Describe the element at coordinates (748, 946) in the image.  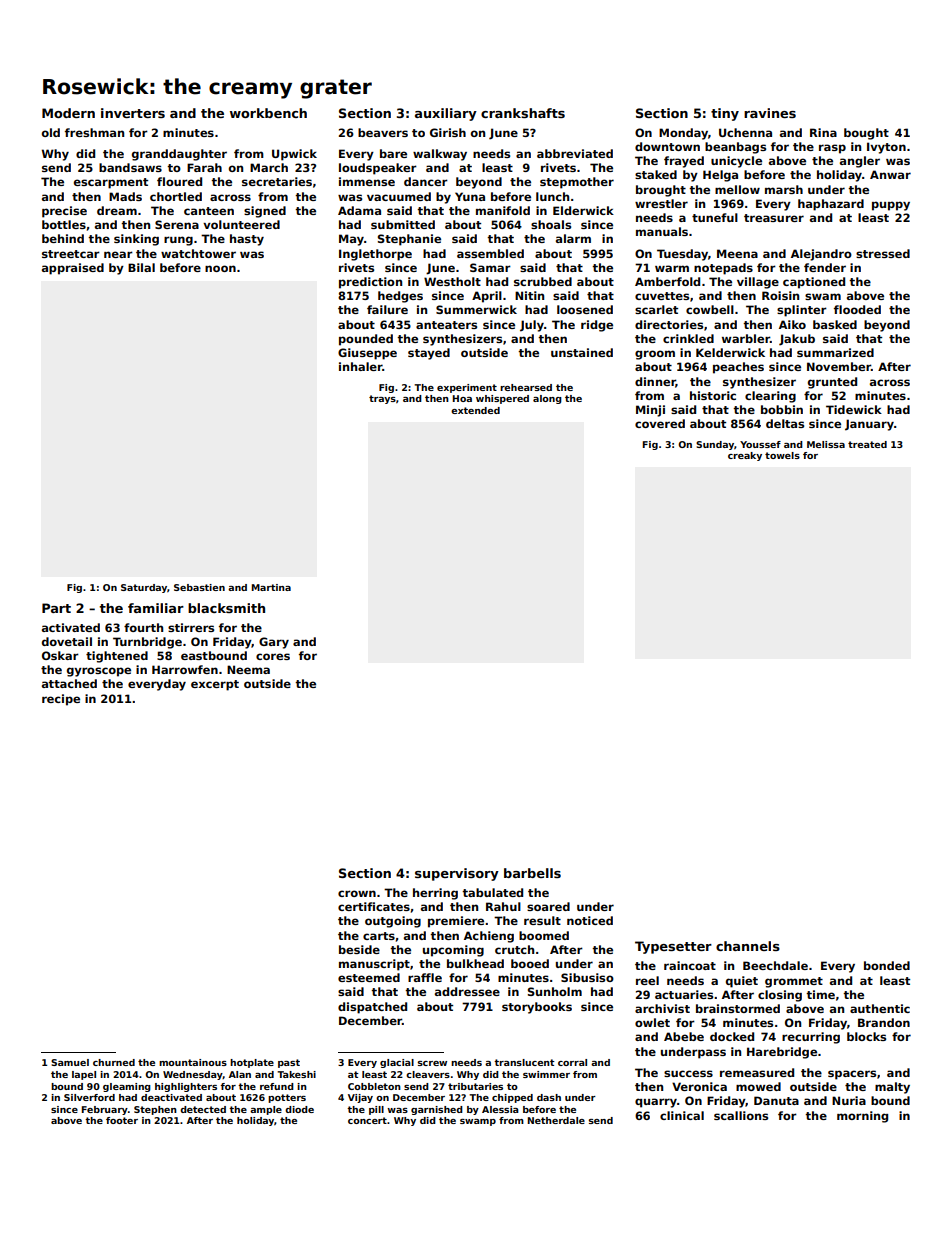
I see `channels` at that location.
